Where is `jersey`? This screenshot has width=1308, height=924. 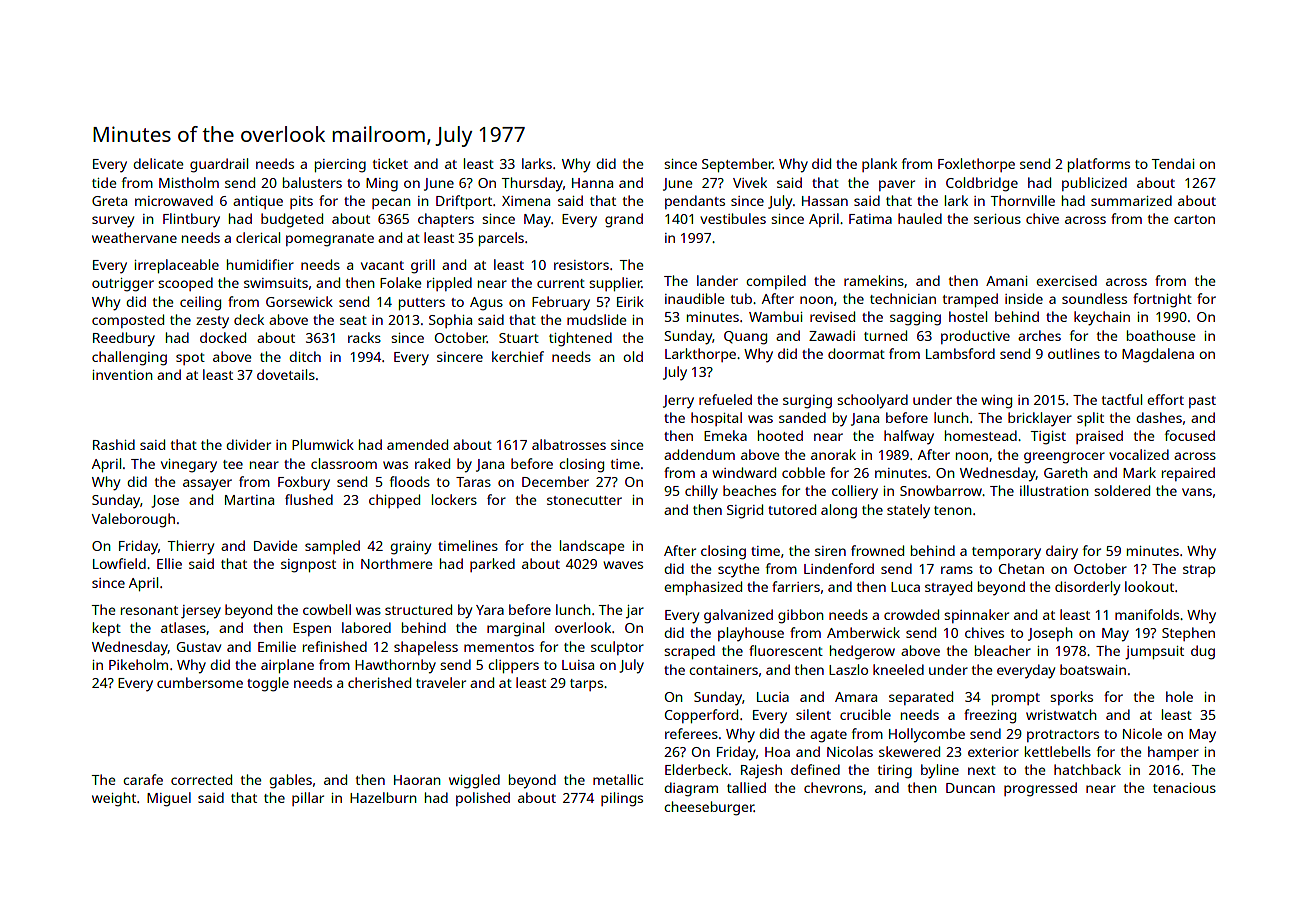 jersey is located at coordinates (201, 612).
